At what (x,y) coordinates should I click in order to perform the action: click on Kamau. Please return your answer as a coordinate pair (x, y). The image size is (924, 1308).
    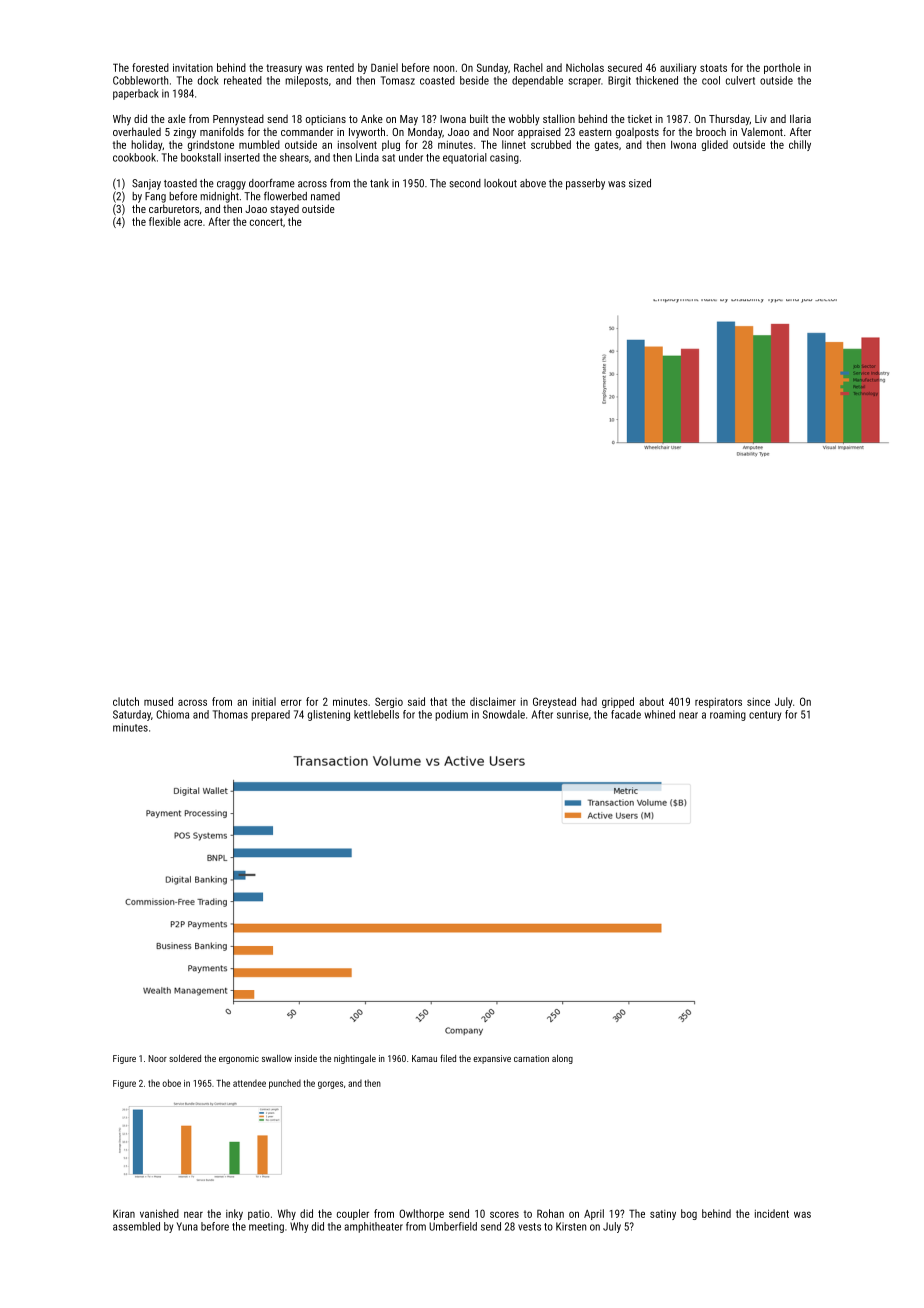
    Looking at the image, I should click on (424, 1058).
